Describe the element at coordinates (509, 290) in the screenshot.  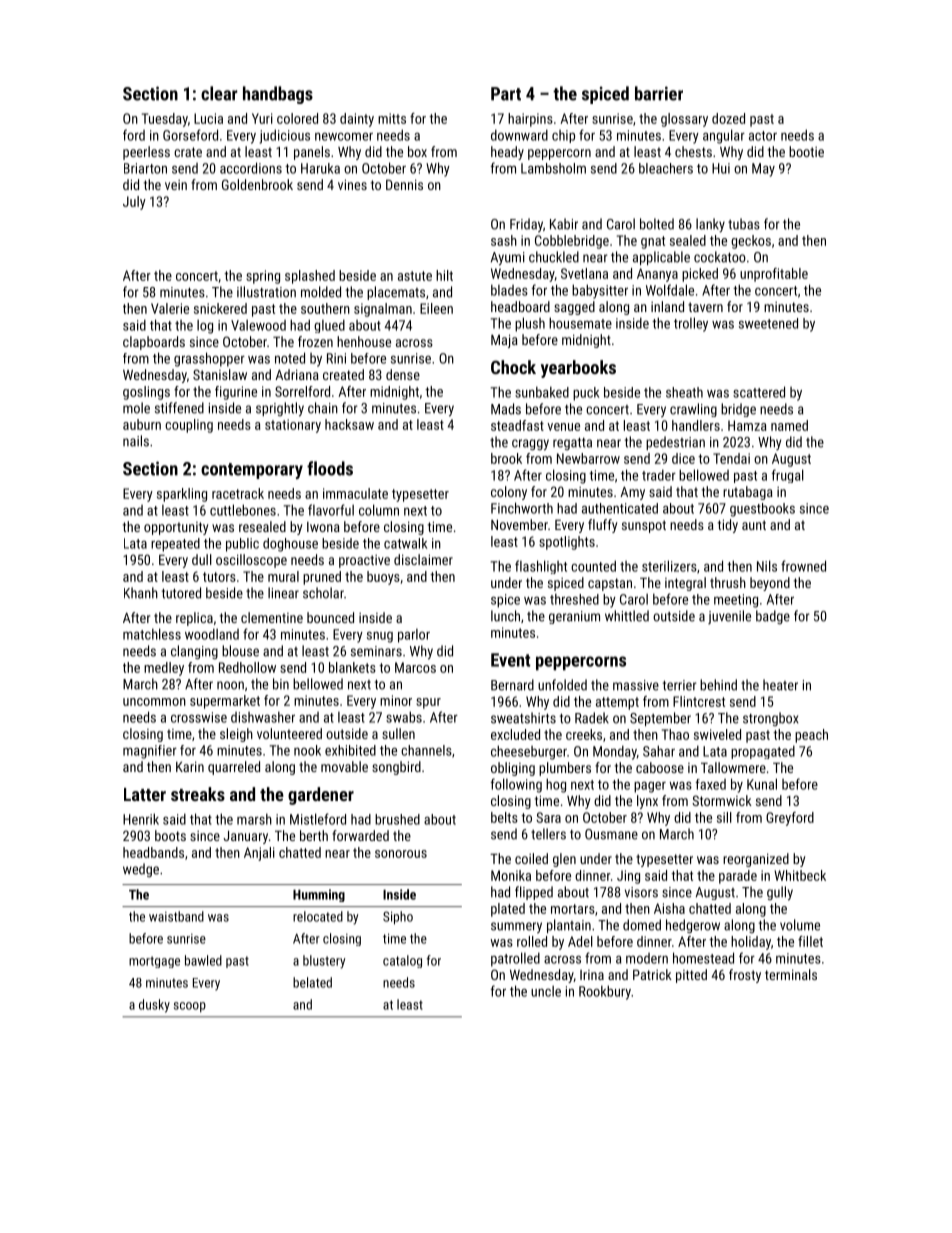
I see `blades` at that location.
